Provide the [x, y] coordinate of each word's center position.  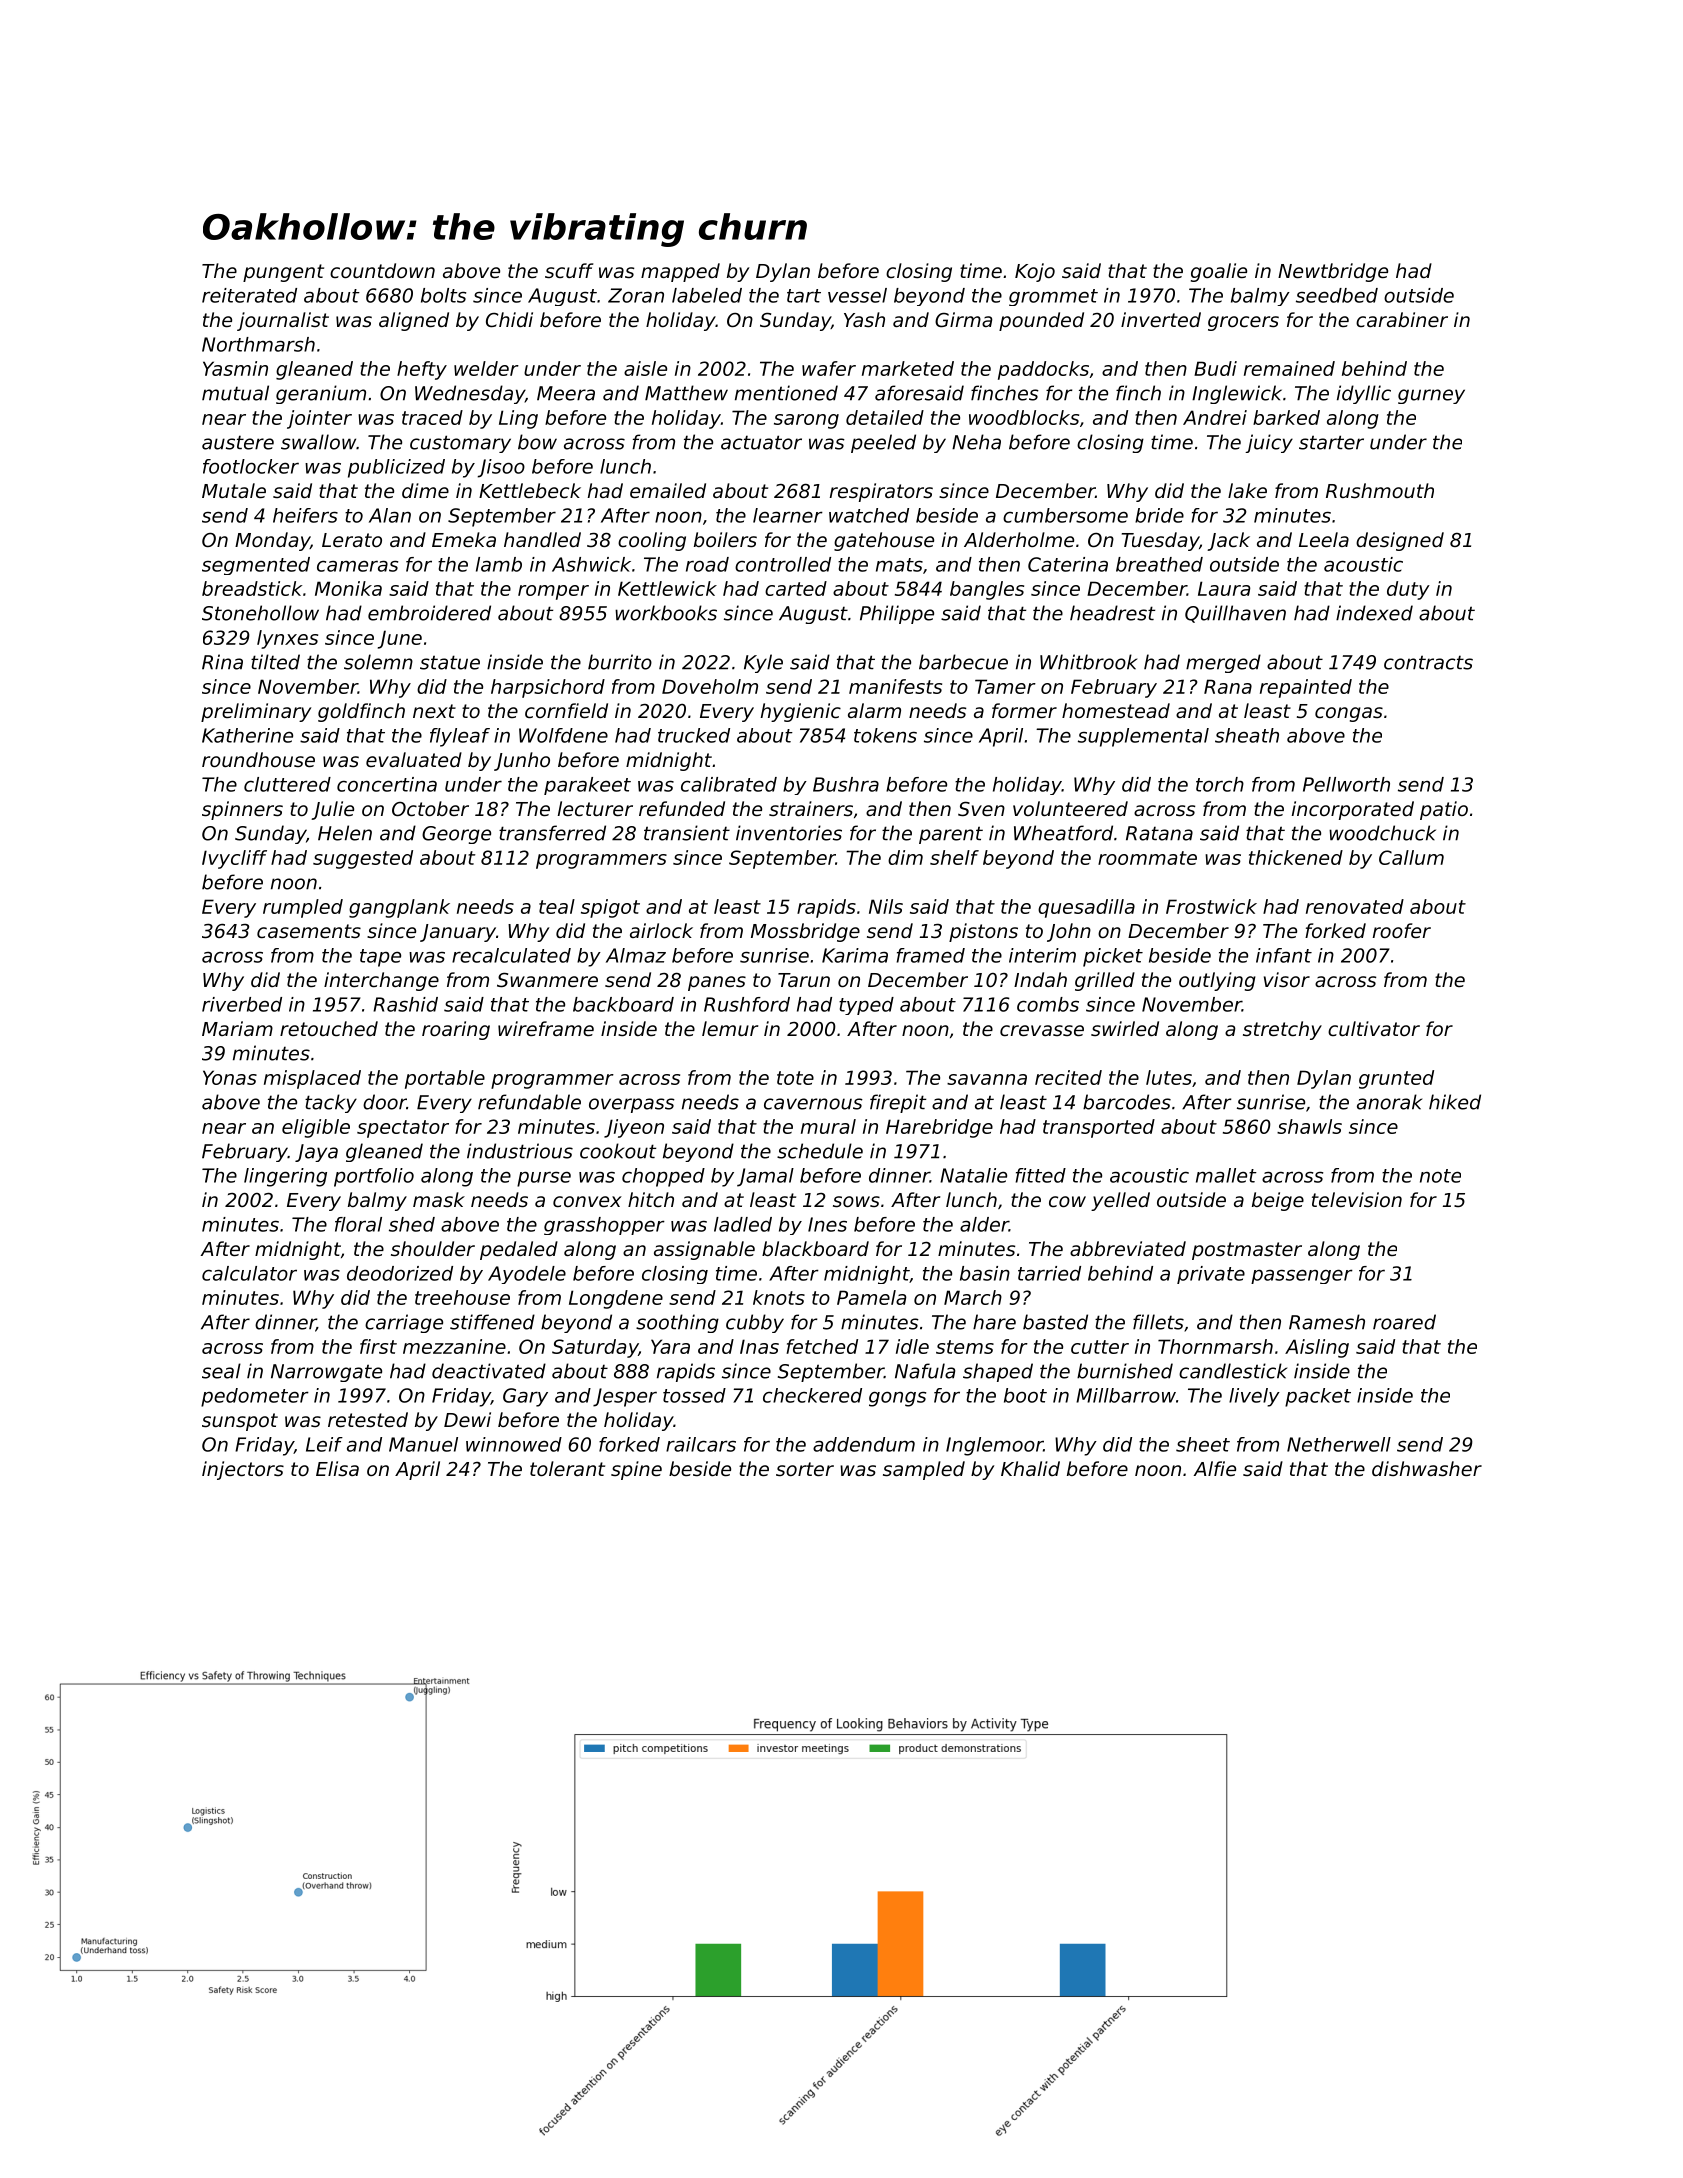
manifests [895, 686]
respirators [881, 492]
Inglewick [1237, 394]
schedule [820, 1151]
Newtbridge [1333, 272]
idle [912, 1346]
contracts [1428, 662]
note [1440, 1176]
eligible [316, 1128]
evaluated [414, 759]
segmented [256, 566]
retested [368, 1419]
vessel [857, 295]
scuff [569, 270]
